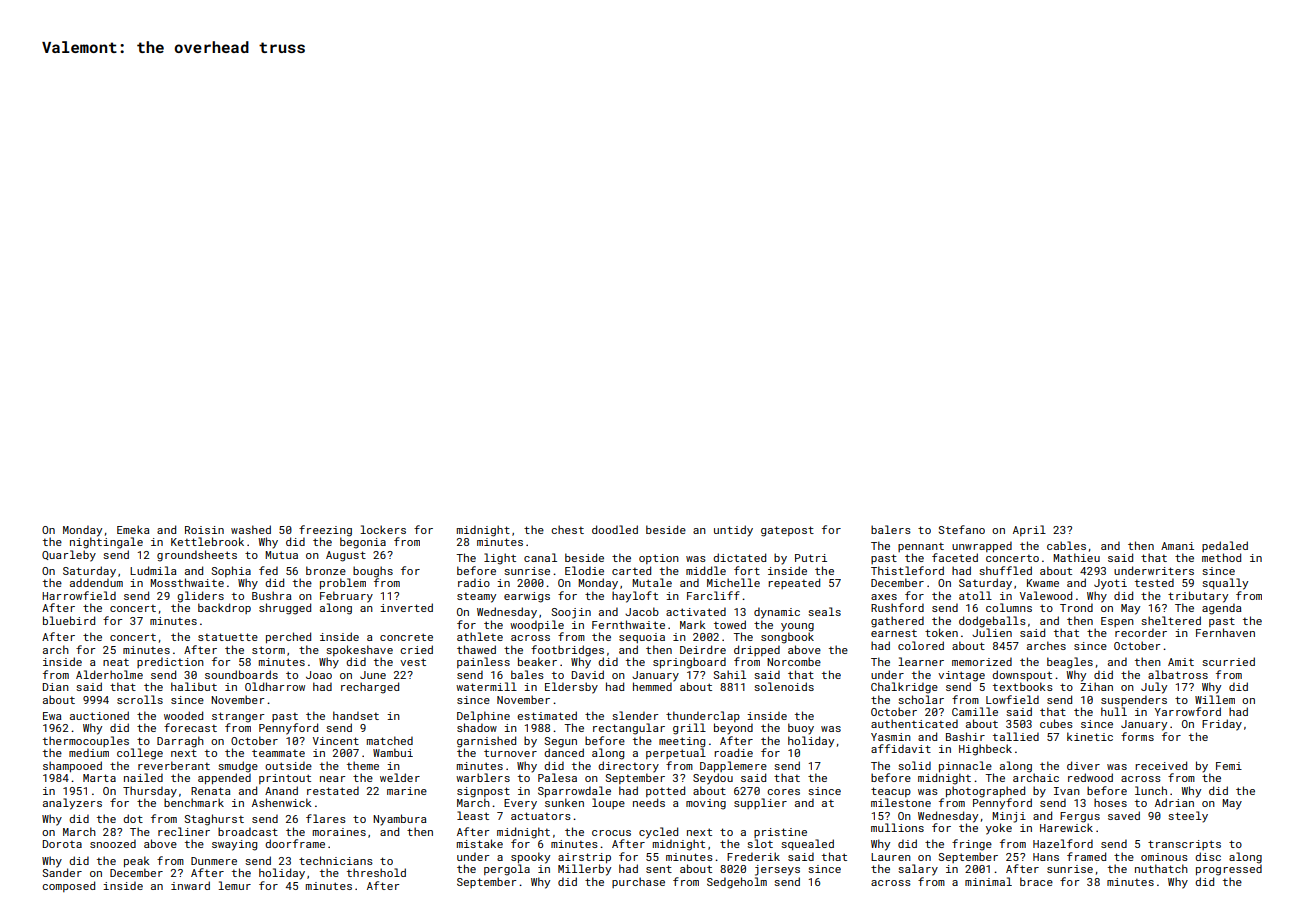  Describe the element at coordinates (356, 715) in the page. I see `handset` at that location.
